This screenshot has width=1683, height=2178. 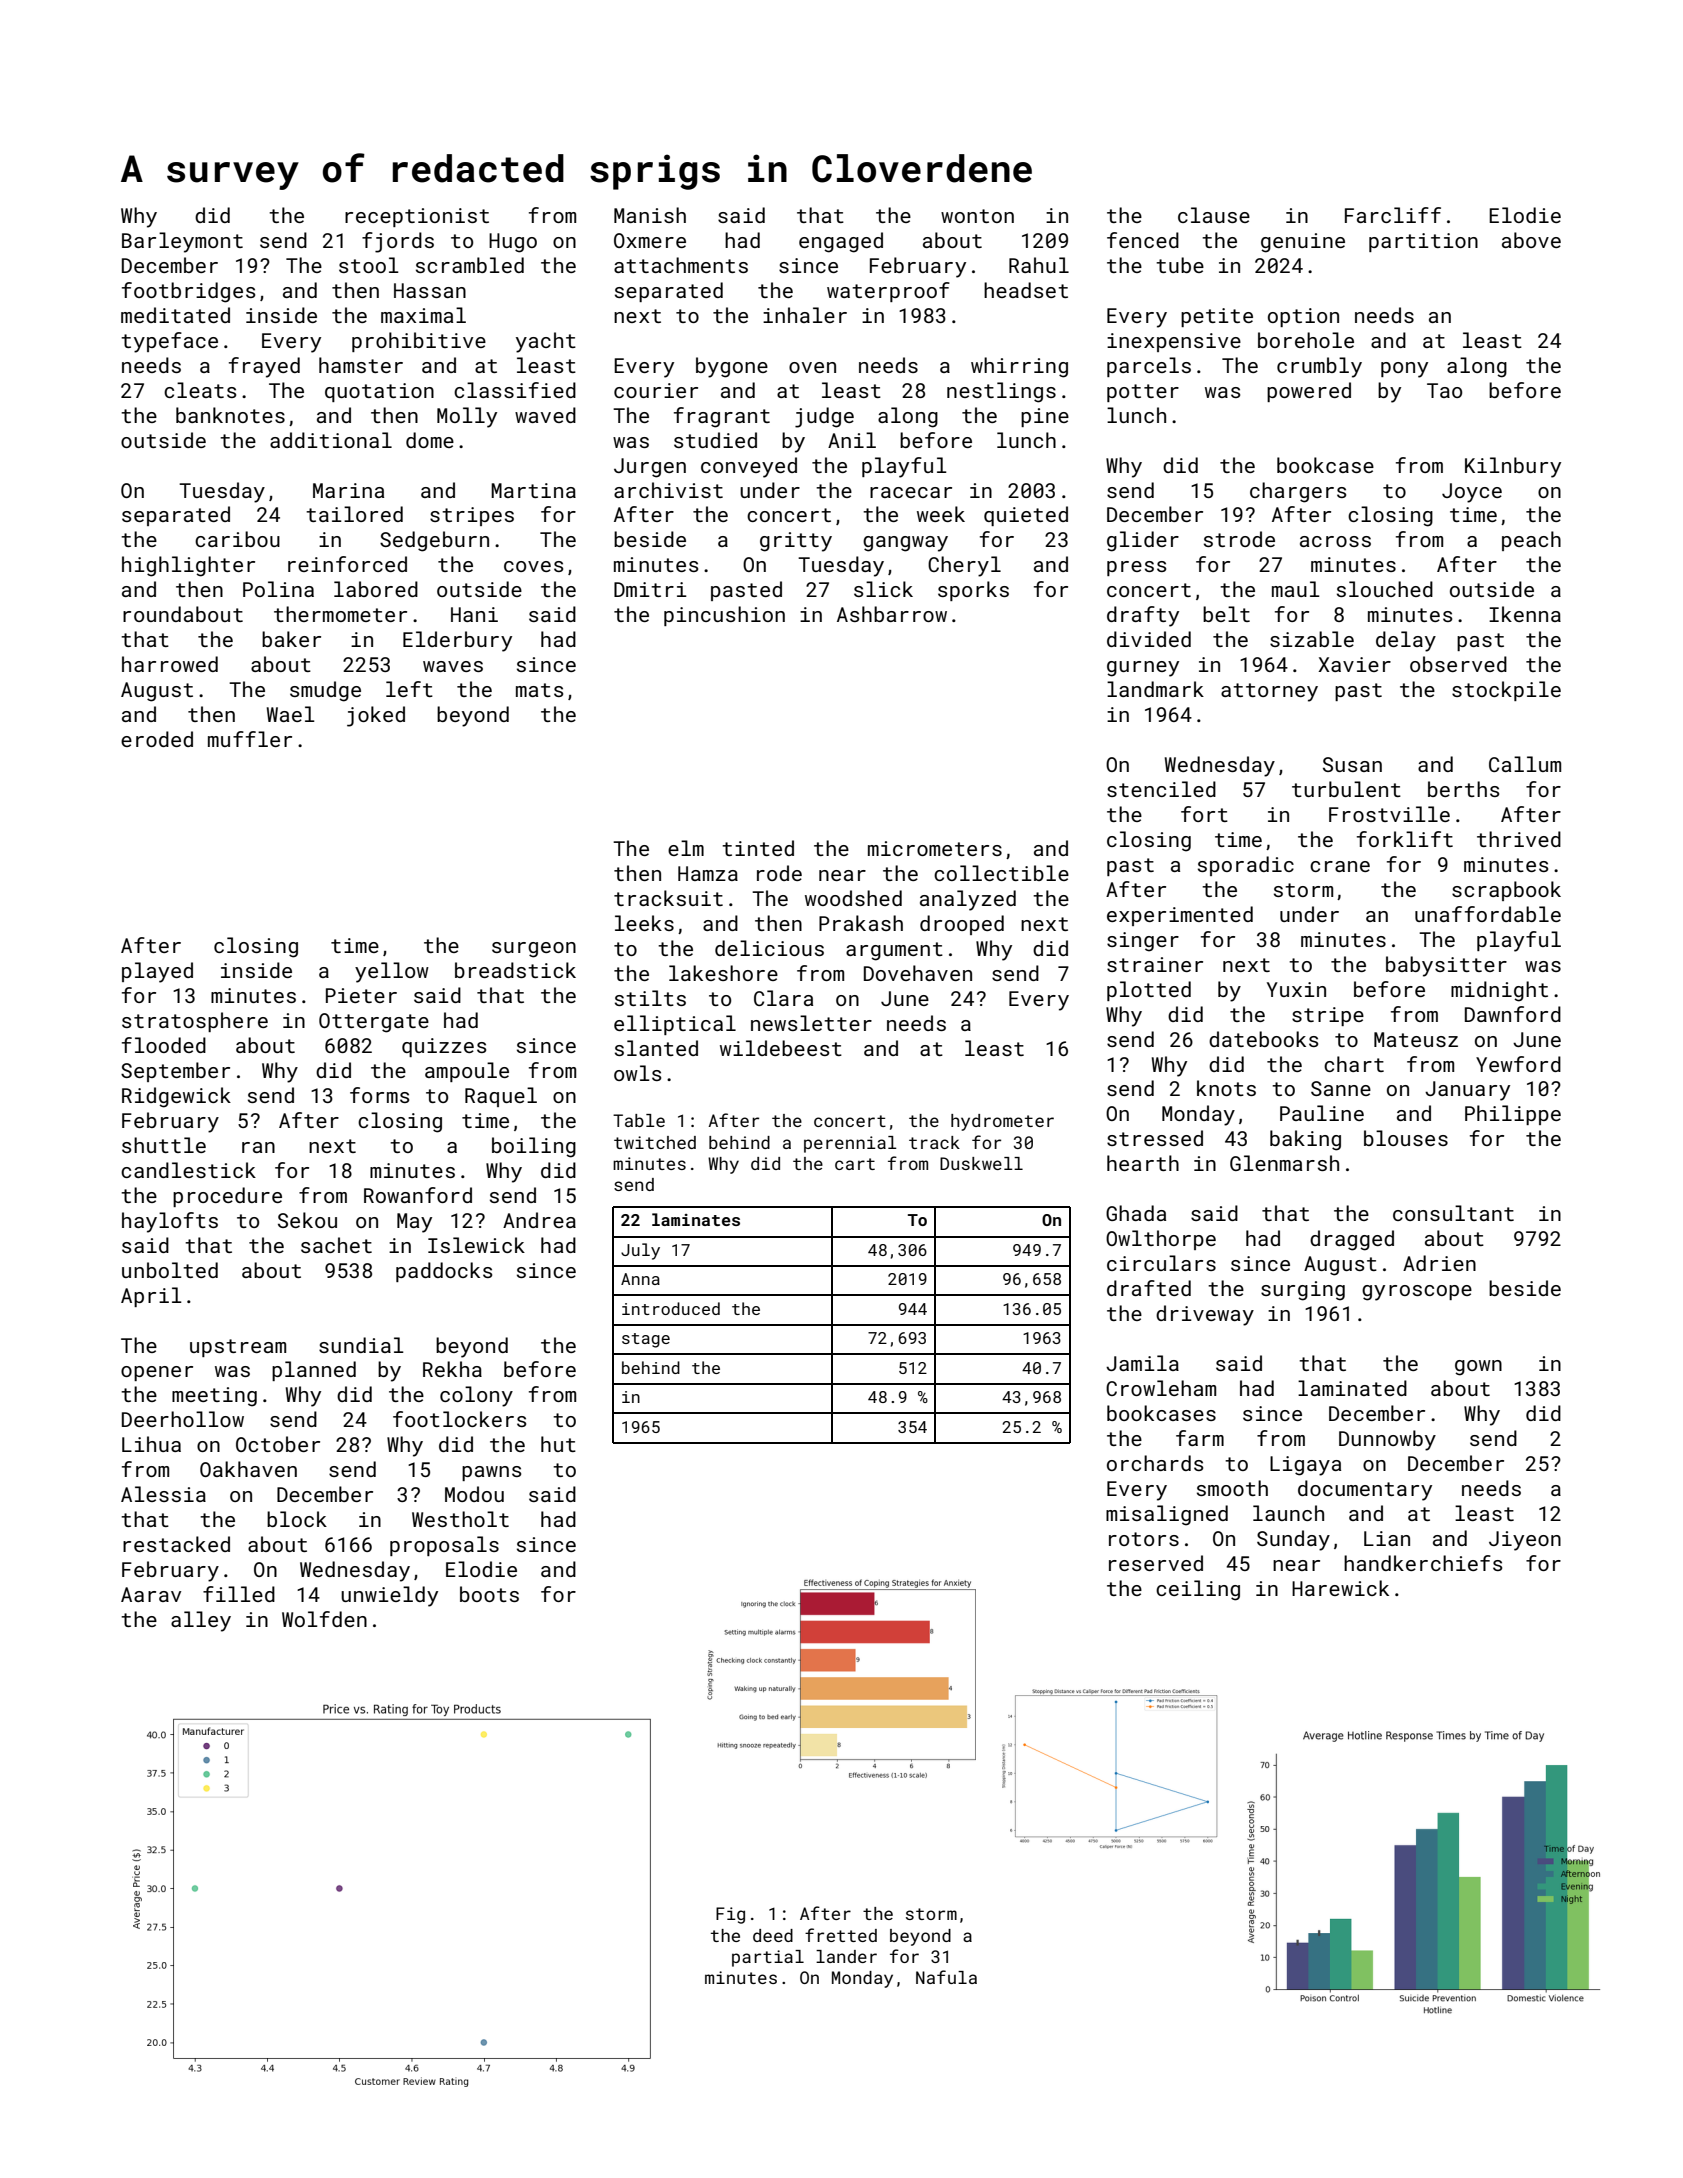 What do you see at coordinates (946, 1977) in the screenshot?
I see `Nafula` at bounding box center [946, 1977].
